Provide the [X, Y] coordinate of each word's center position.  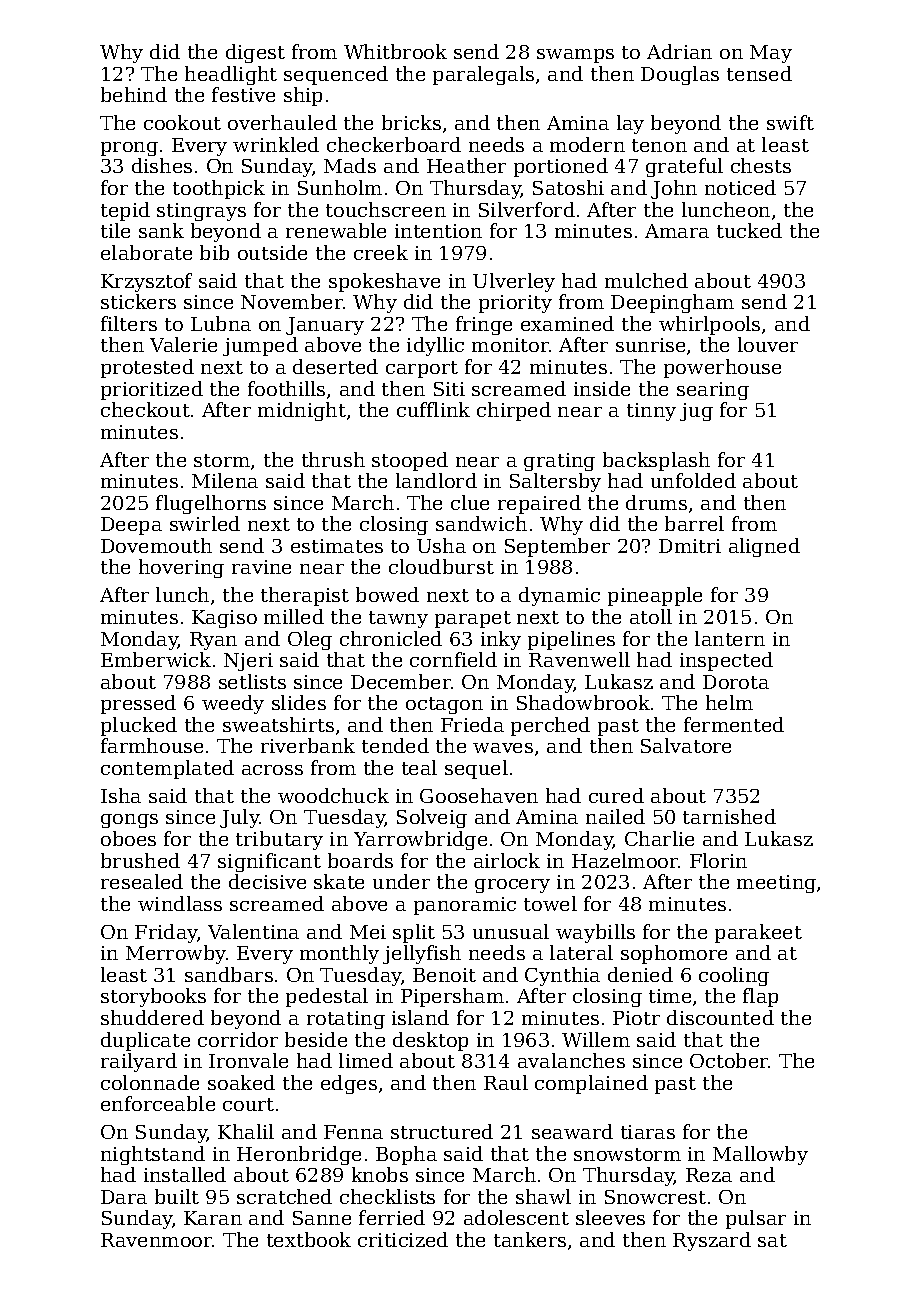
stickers [138, 301]
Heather [466, 165]
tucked [749, 230]
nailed [615, 816]
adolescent [516, 1217]
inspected [726, 661]
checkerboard [394, 144]
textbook [309, 1239]
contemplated [167, 769]
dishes [162, 165]
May [771, 54]
